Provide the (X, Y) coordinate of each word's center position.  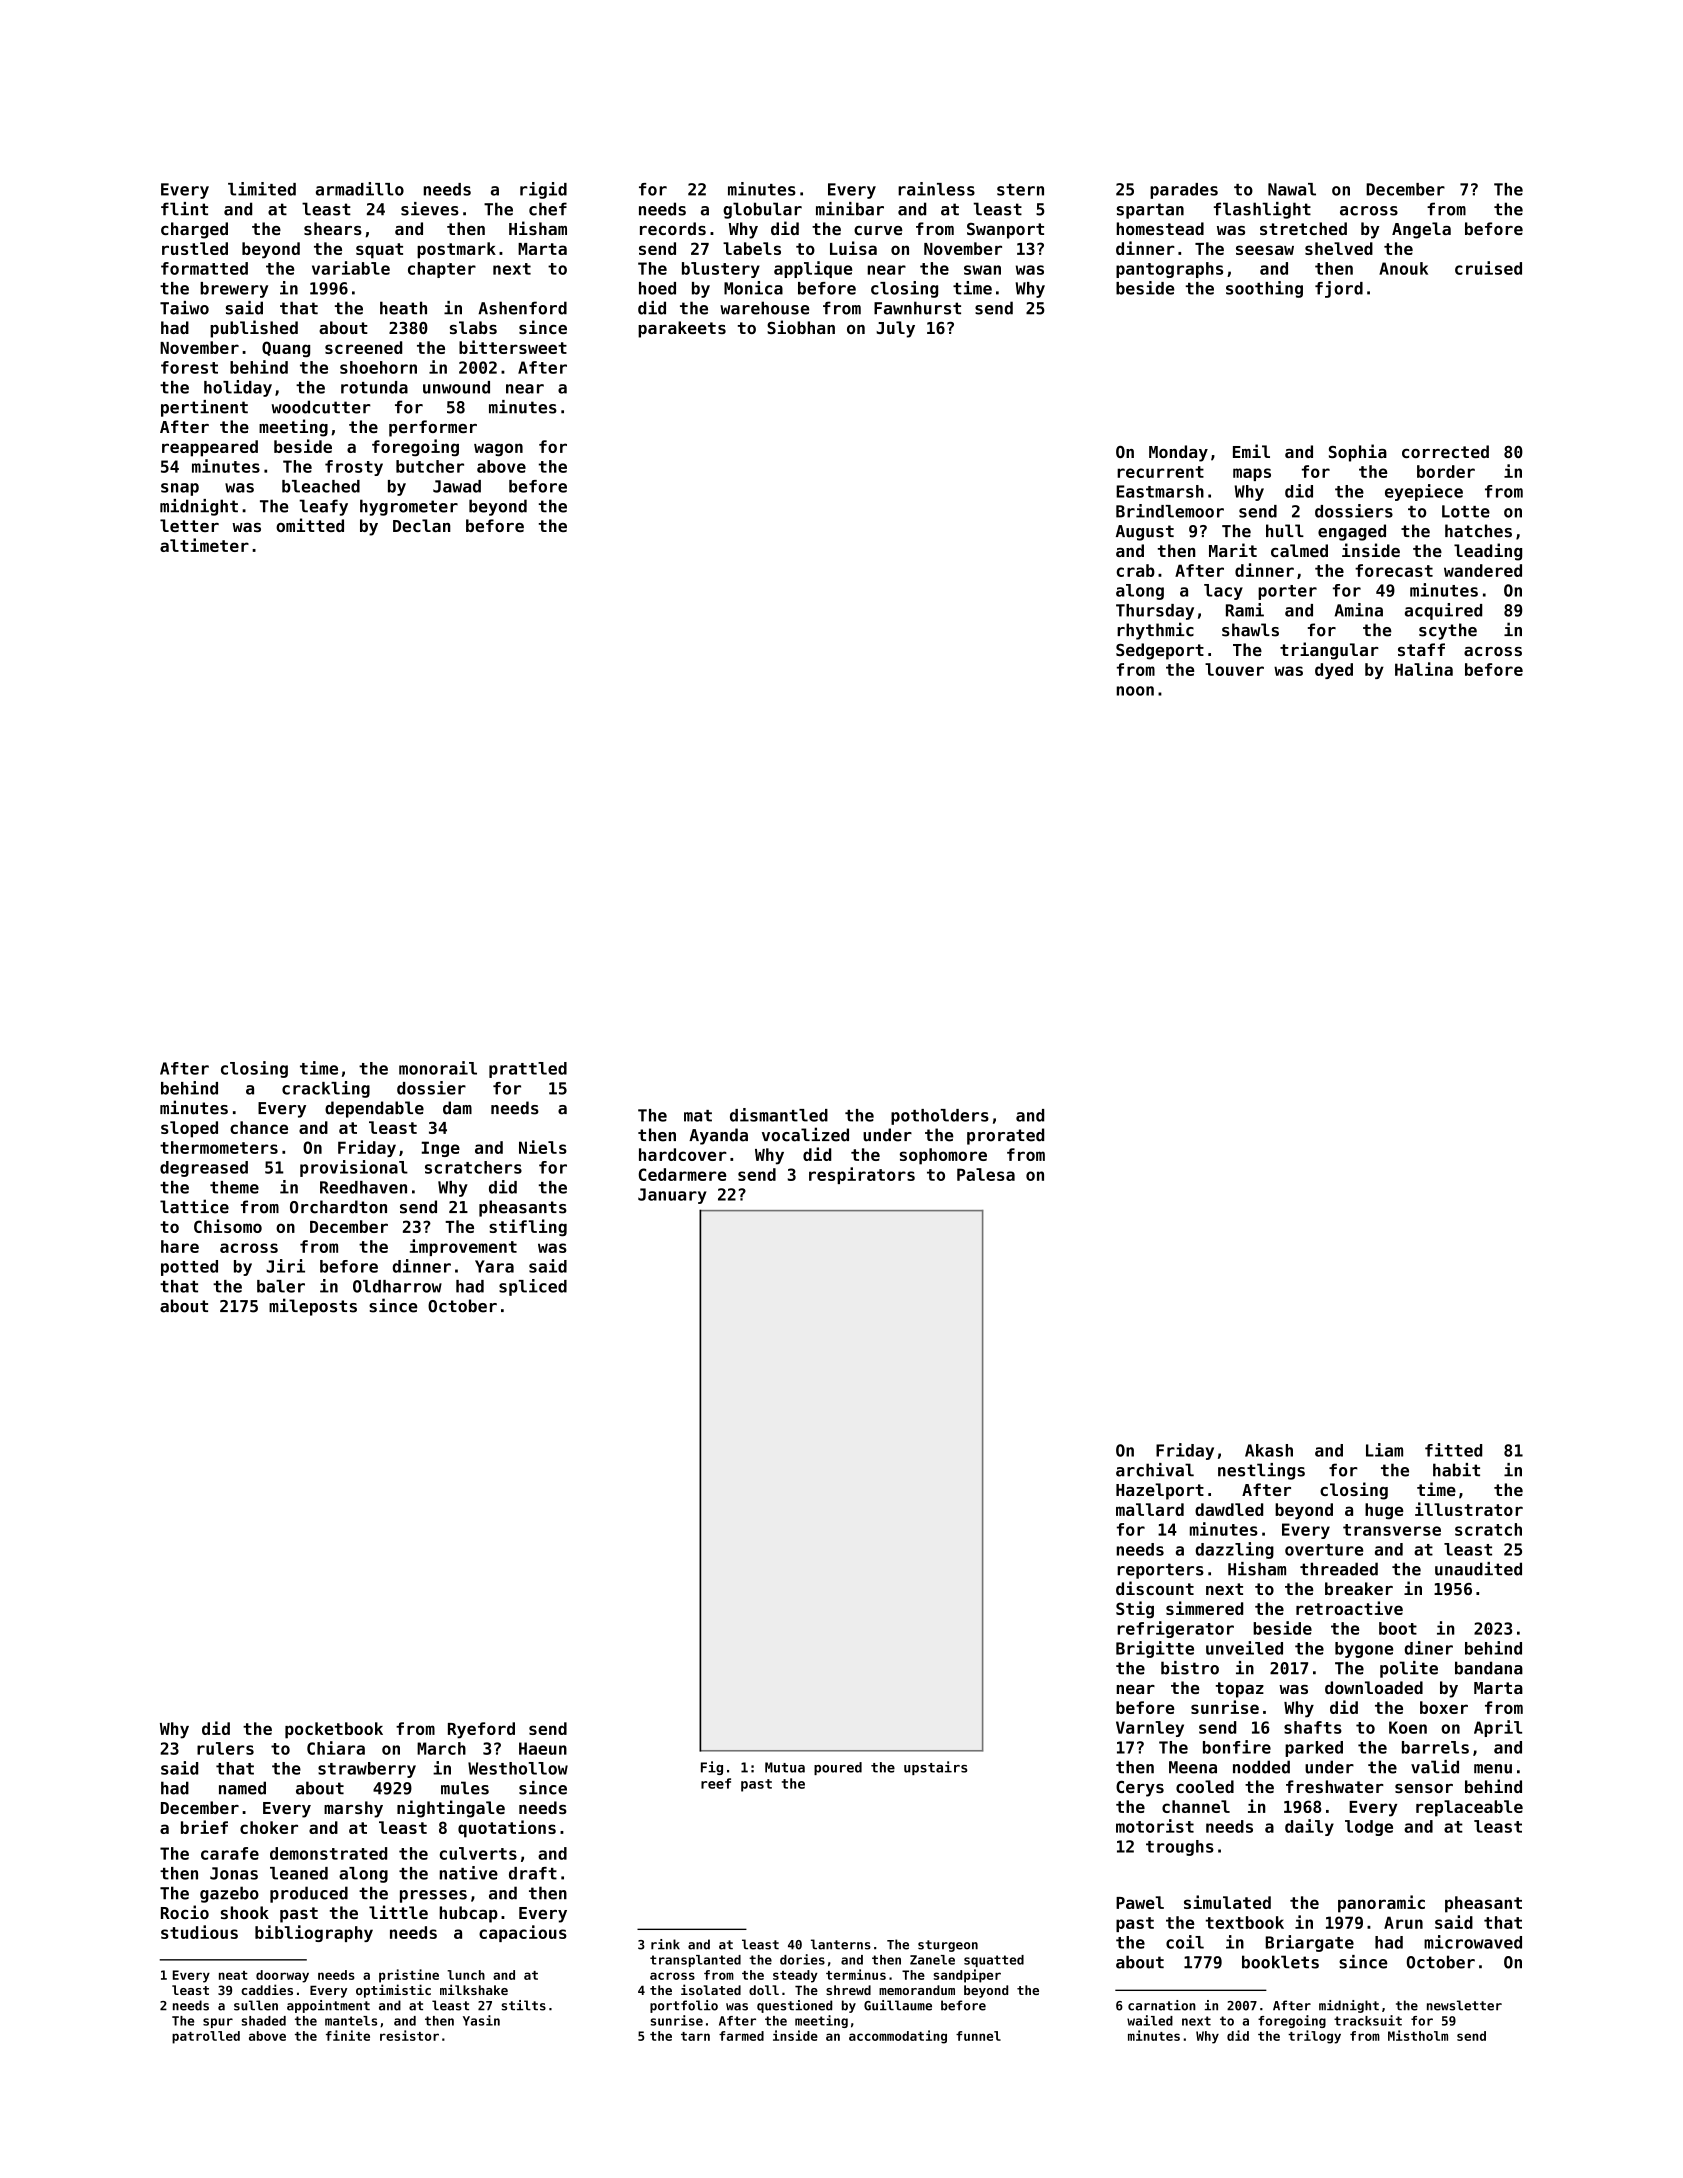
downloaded (1374, 1687)
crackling (326, 1089)
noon (1135, 691)
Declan (422, 525)
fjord (1339, 289)
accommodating (898, 2037)
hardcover (683, 1154)
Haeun (543, 1748)
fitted (1453, 1450)
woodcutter (321, 407)
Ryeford (481, 1730)
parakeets (682, 329)
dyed (1334, 671)
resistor (409, 2035)
